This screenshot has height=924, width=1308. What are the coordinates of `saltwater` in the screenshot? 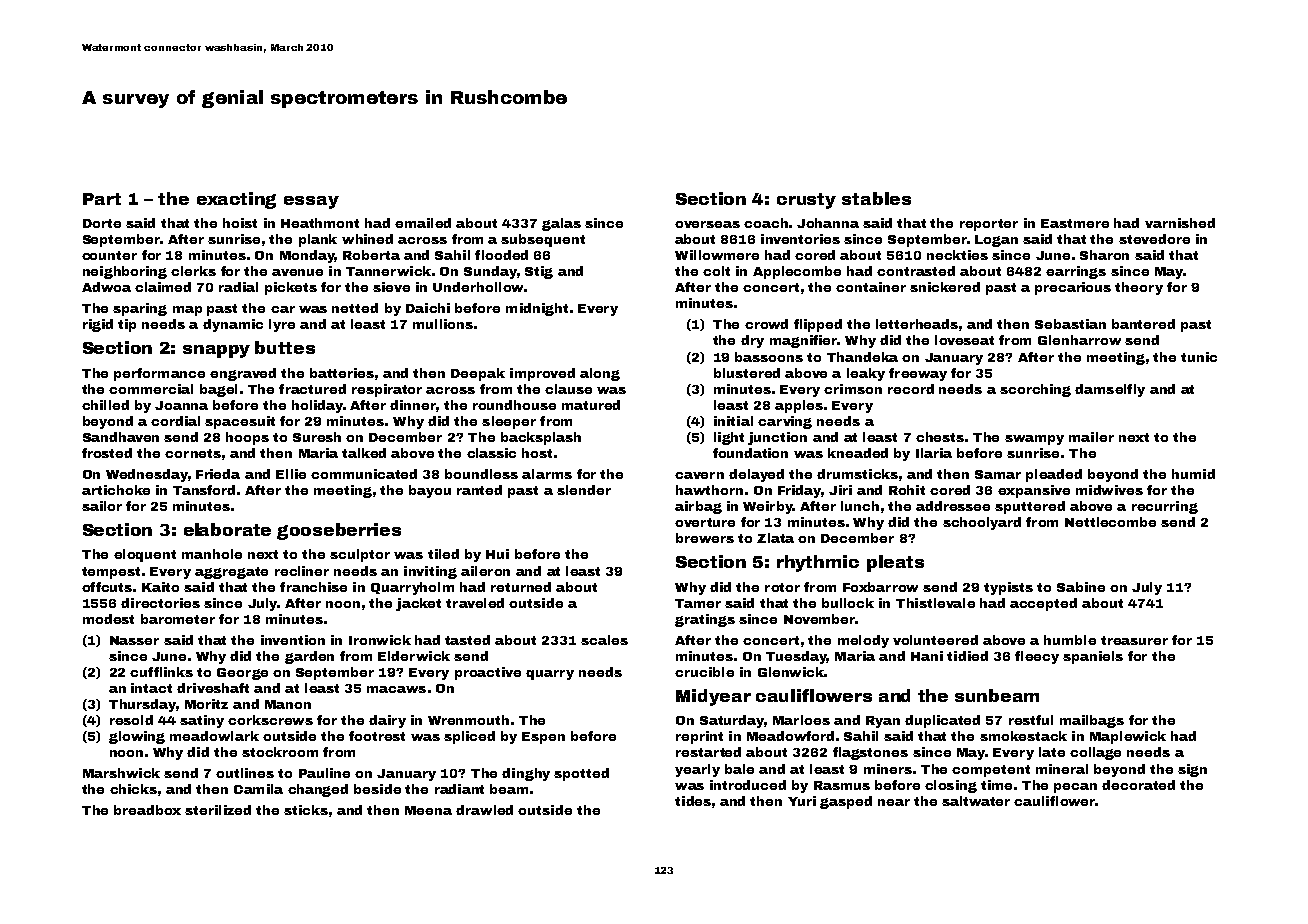 It's located at (976, 801).
